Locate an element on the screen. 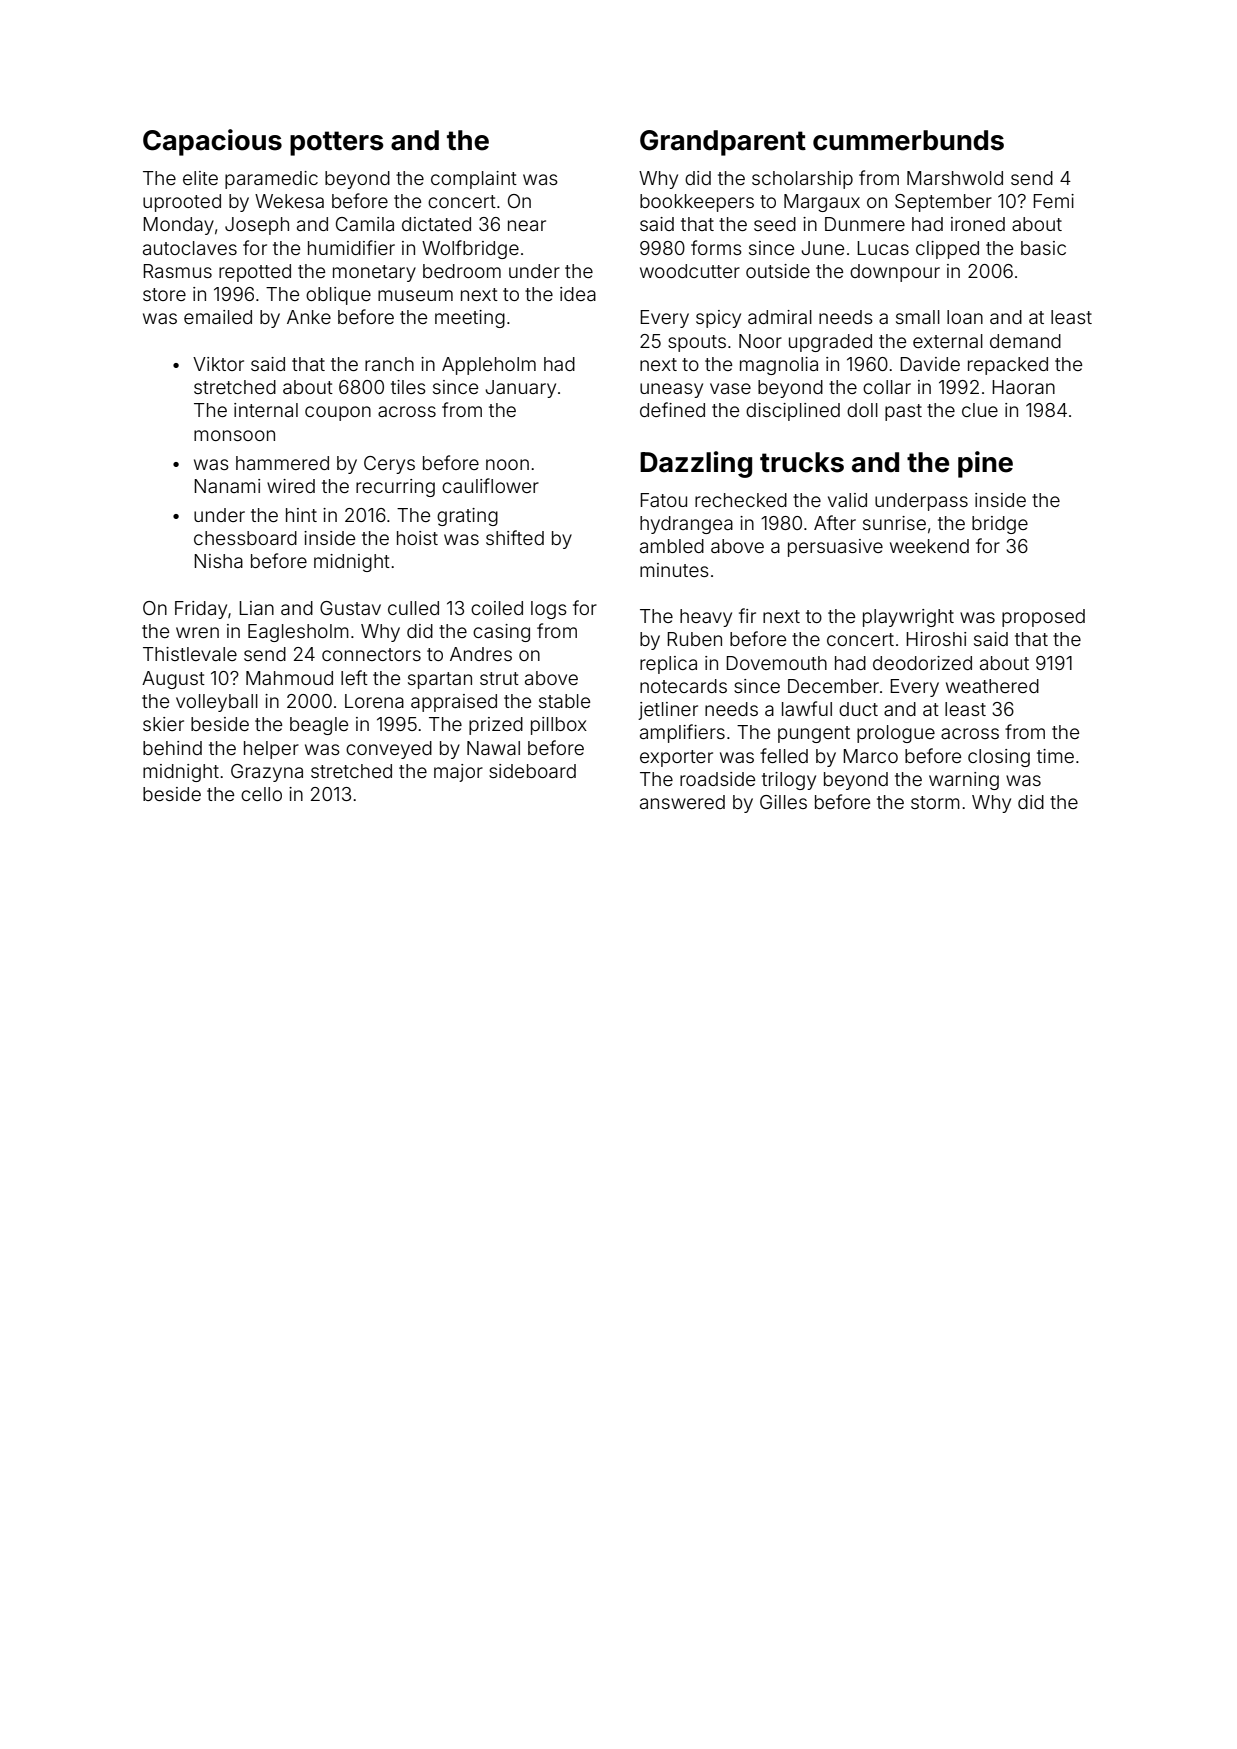  Davide is located at coordinates (930, 364).
